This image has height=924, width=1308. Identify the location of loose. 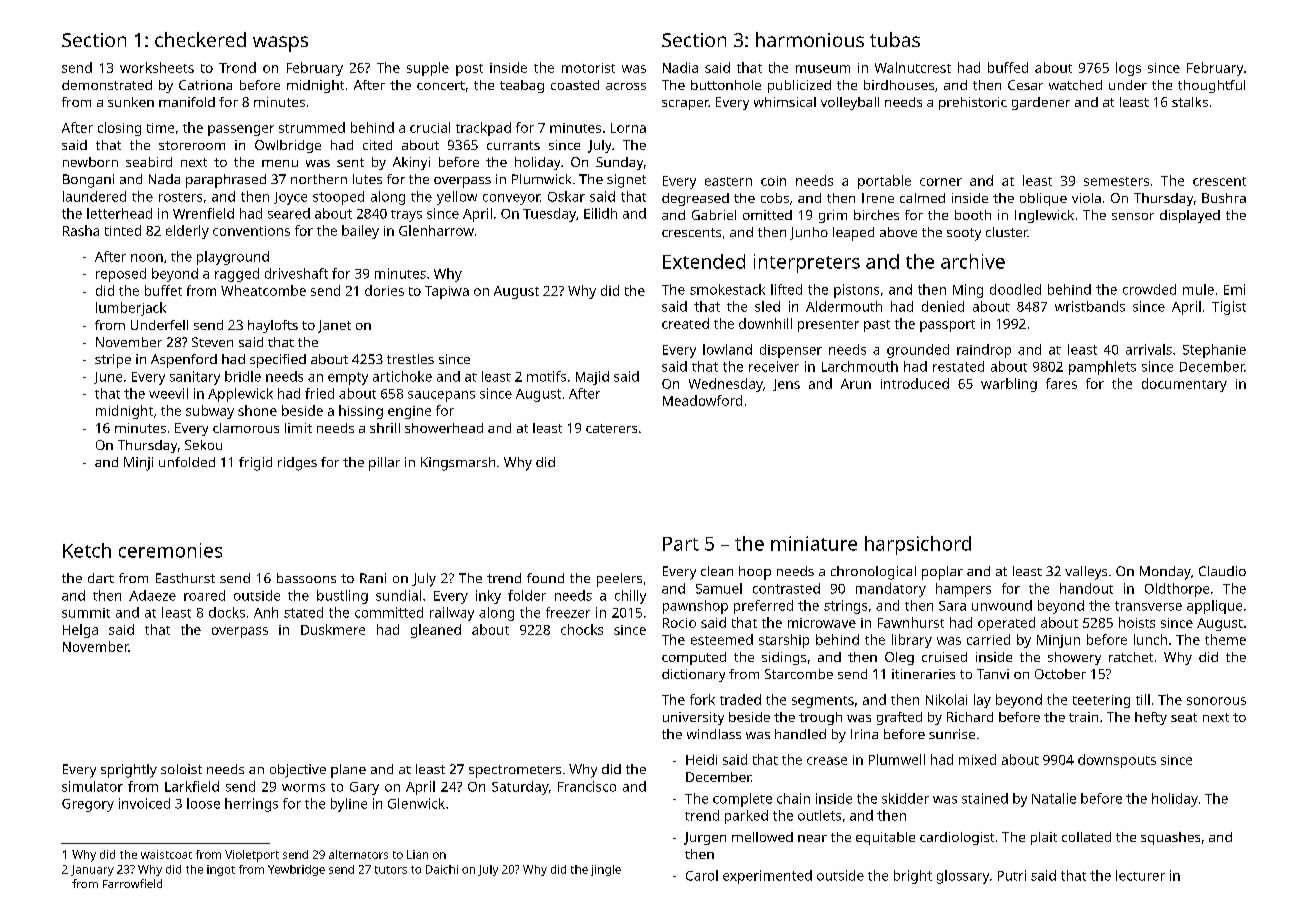
(203, 803).
